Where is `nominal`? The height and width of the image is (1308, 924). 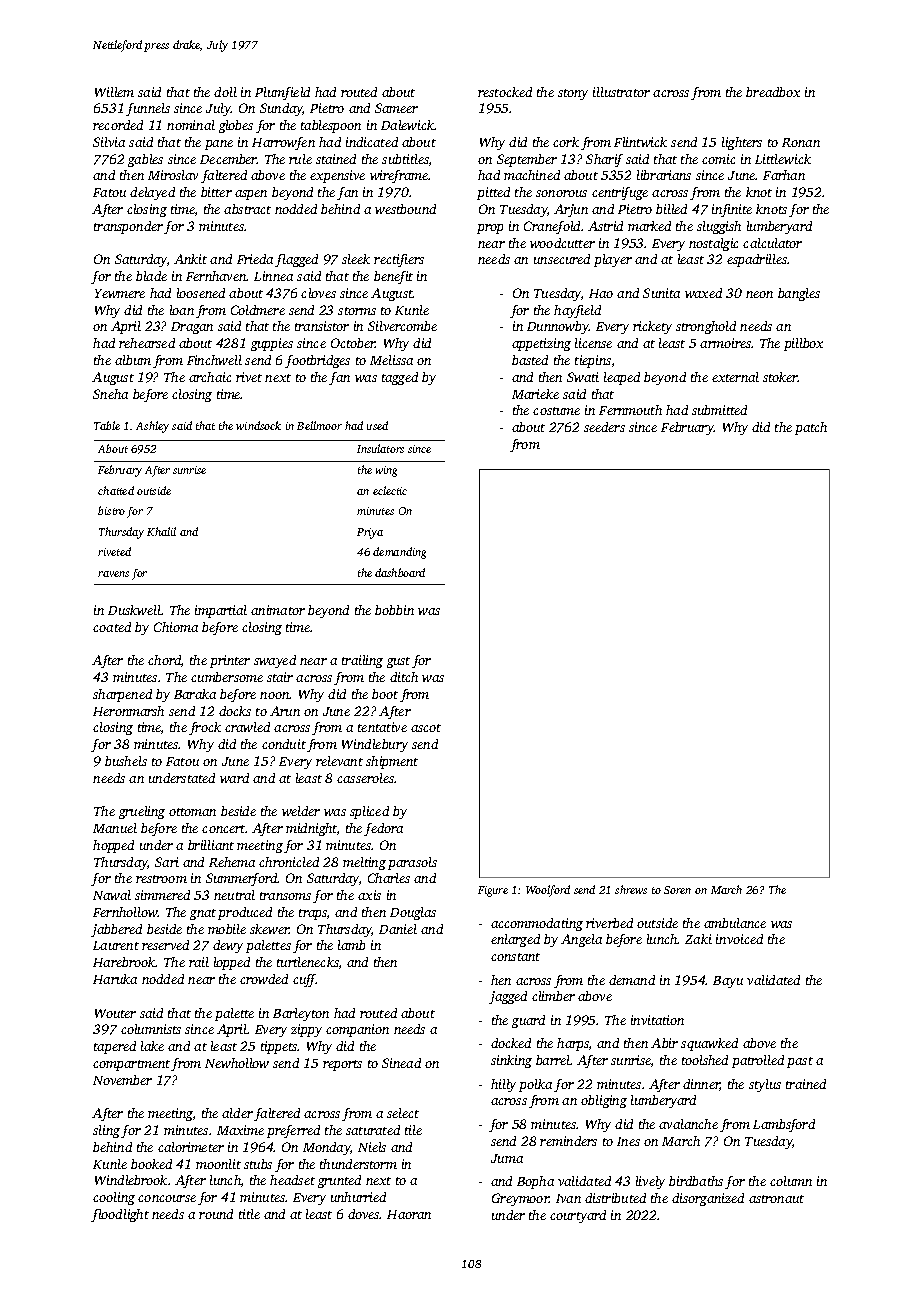
nominal is located at coordinates (191, 125).
